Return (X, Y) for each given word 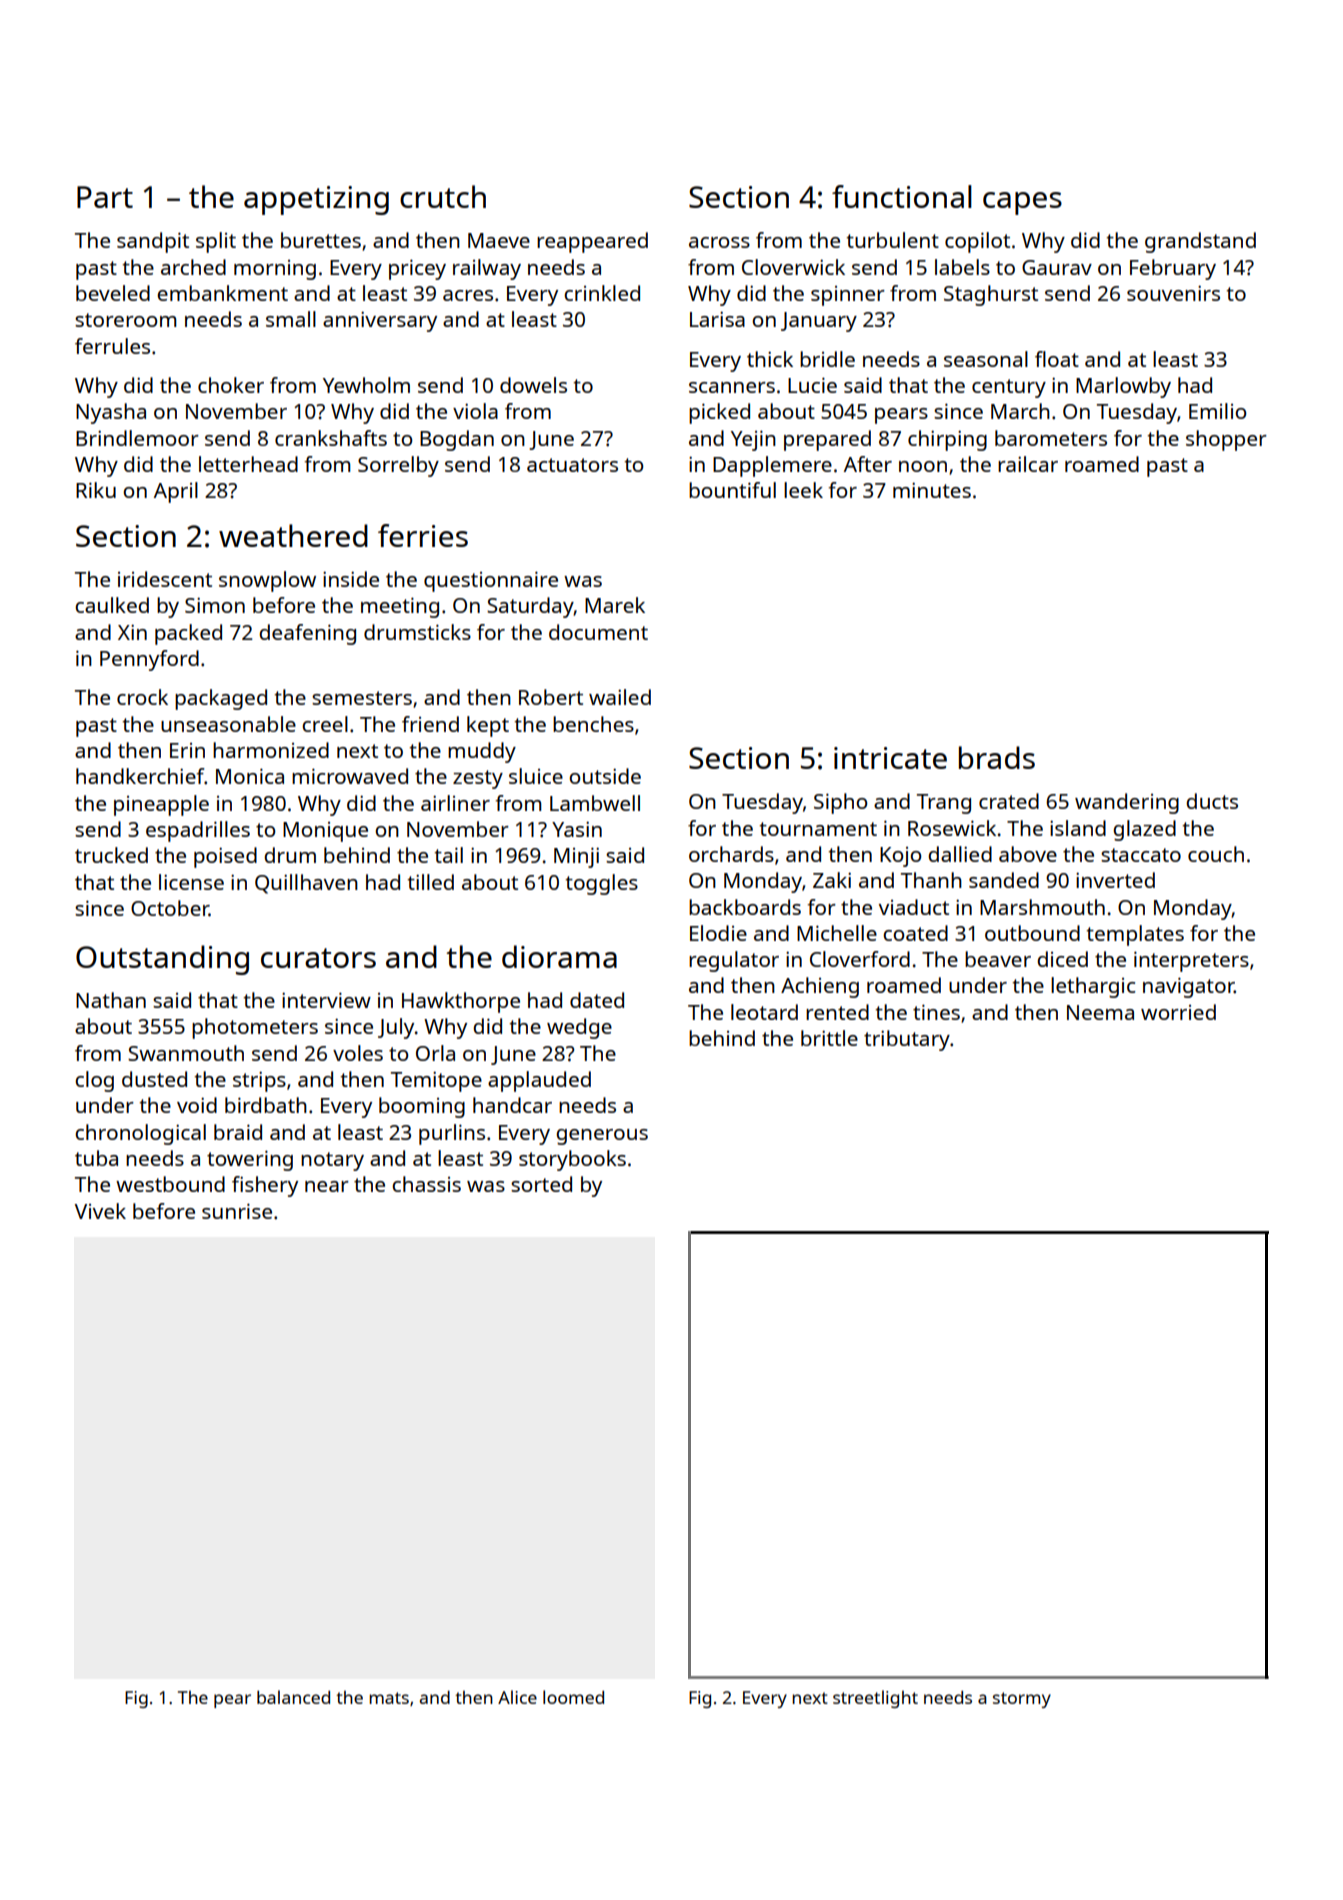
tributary (907, 1040)
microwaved (350, 776)
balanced (293, 1697)
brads (997, 757)
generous (602, 1137)
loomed (573, 1697)
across (719, 242)
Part (105, 197)
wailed (620, 697)
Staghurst (991, 295)
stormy (1022, 1700)
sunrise (237, 1211)
